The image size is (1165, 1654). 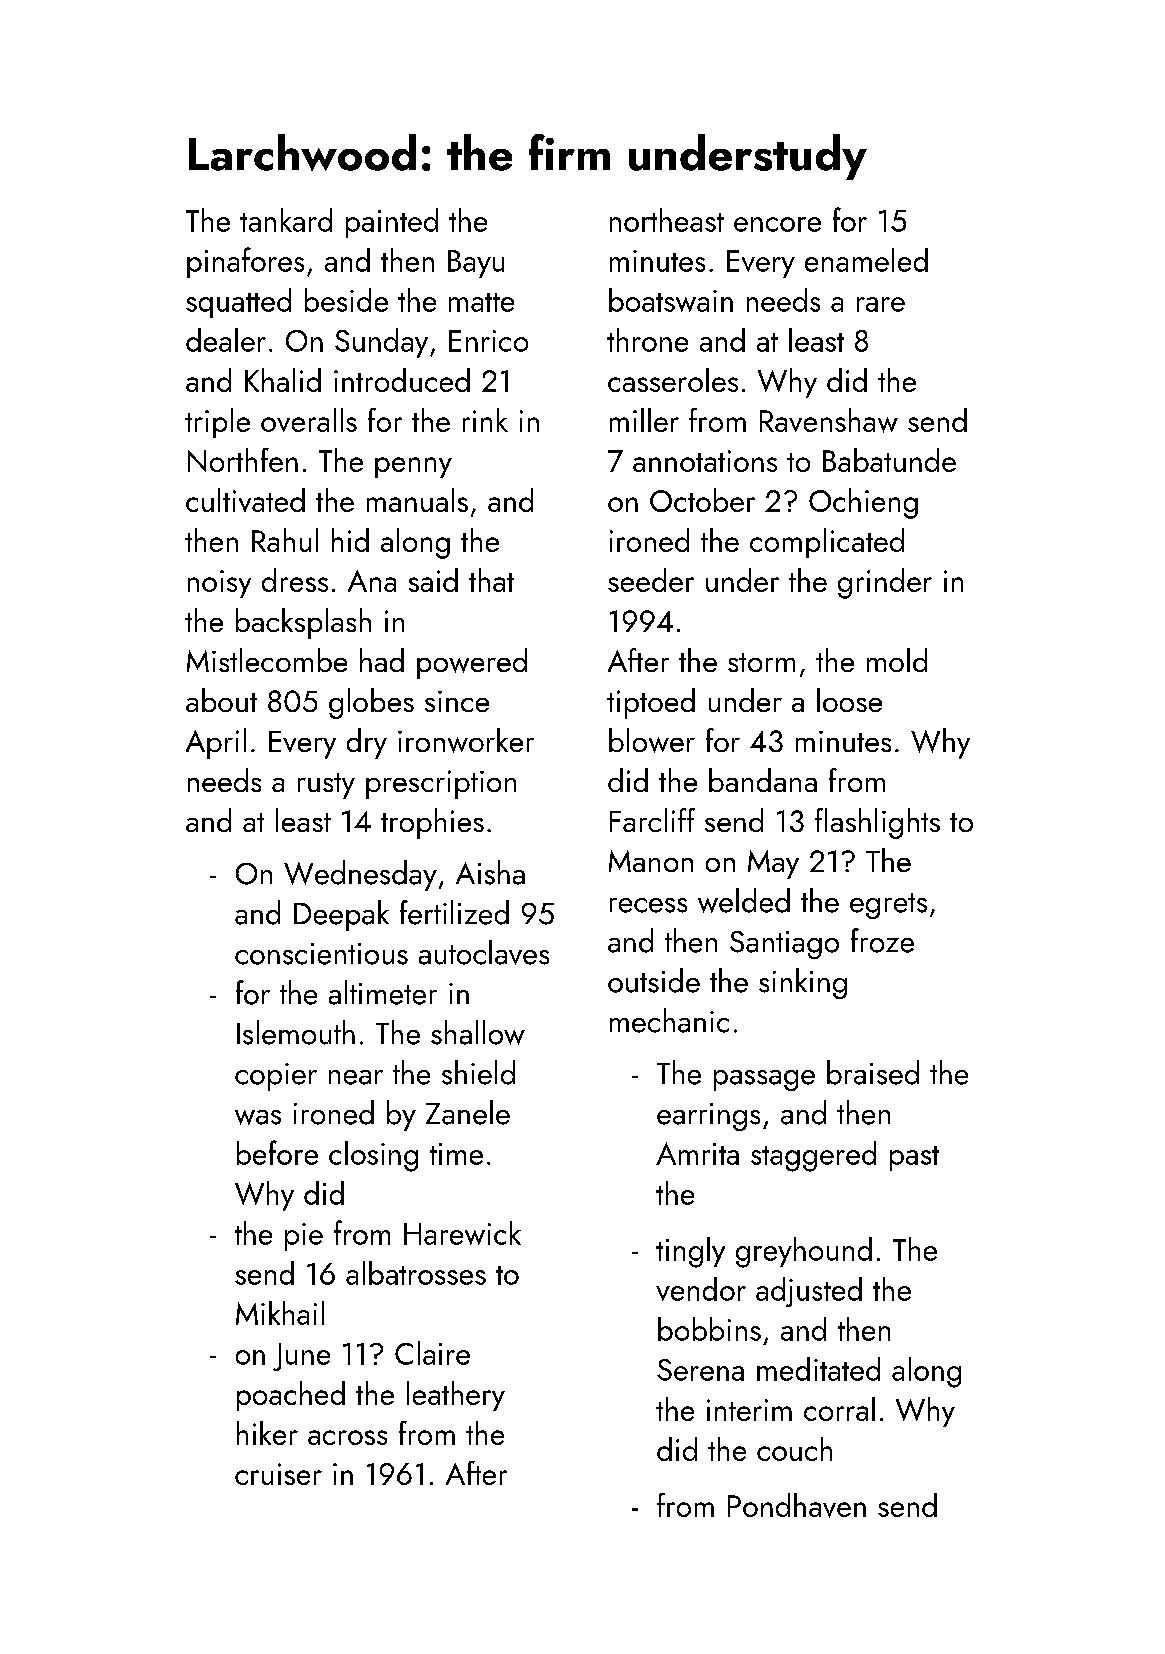 What do you see at coordinates (667, 220) in the screenshot?
I see `northeast` at bounding box center [667, 220].
